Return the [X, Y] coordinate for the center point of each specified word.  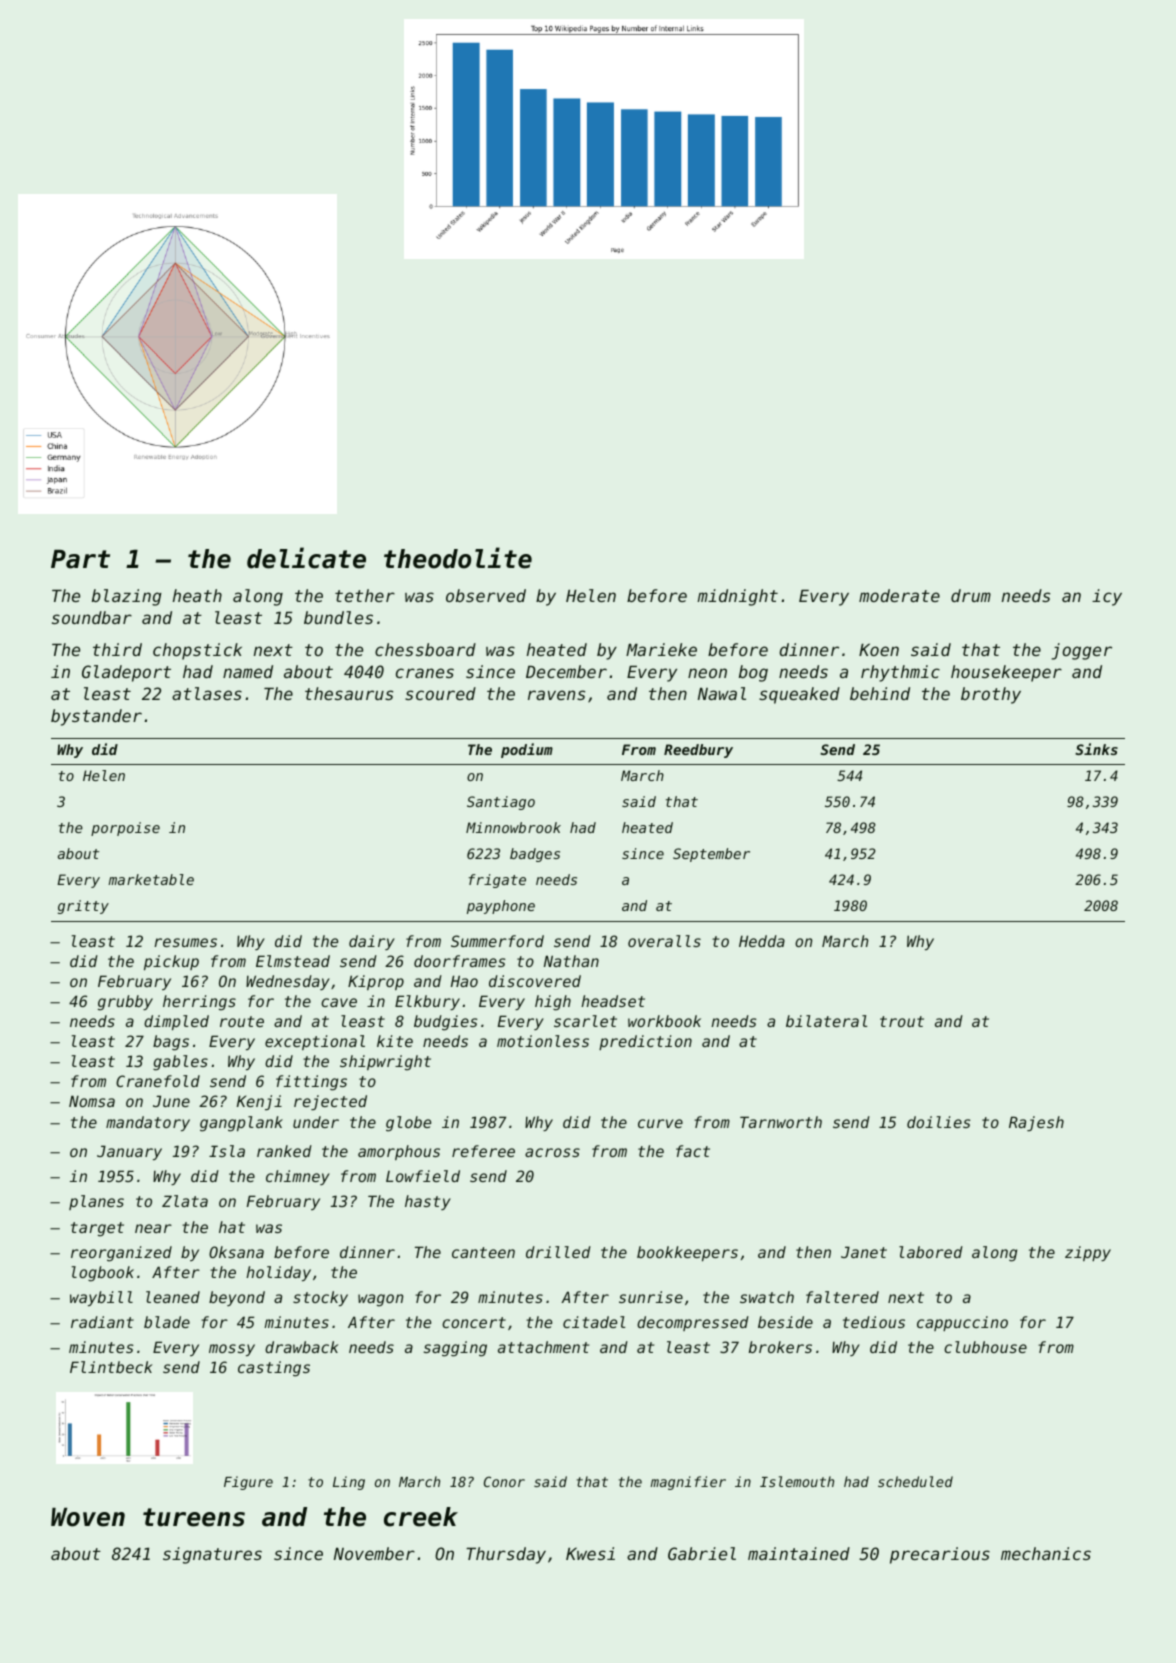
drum [971, 595]
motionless [543, 1041]
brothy [991, 695]
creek [421, 1517]
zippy [1088, 1253]
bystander [96, 717]
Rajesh [1036, 1123]
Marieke [661, 649]
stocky [320, 1298]
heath [197, 595]
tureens [194, 1517]
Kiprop [376, 982]
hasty [428, 1202]
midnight [737, 597]
